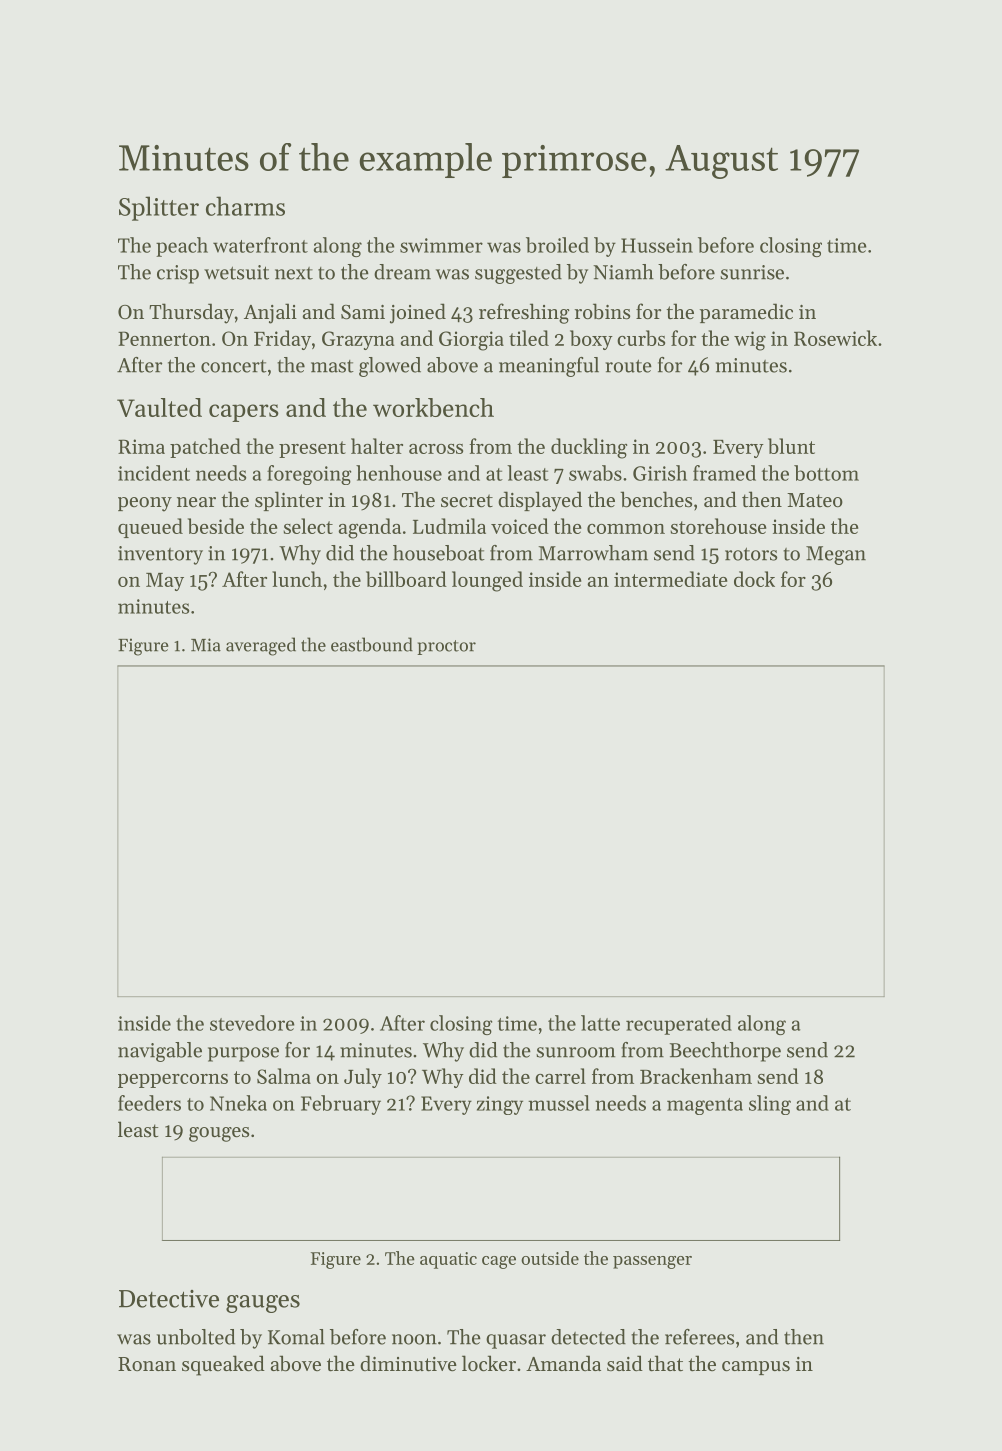  I want to click on across, so click(436, 449).
